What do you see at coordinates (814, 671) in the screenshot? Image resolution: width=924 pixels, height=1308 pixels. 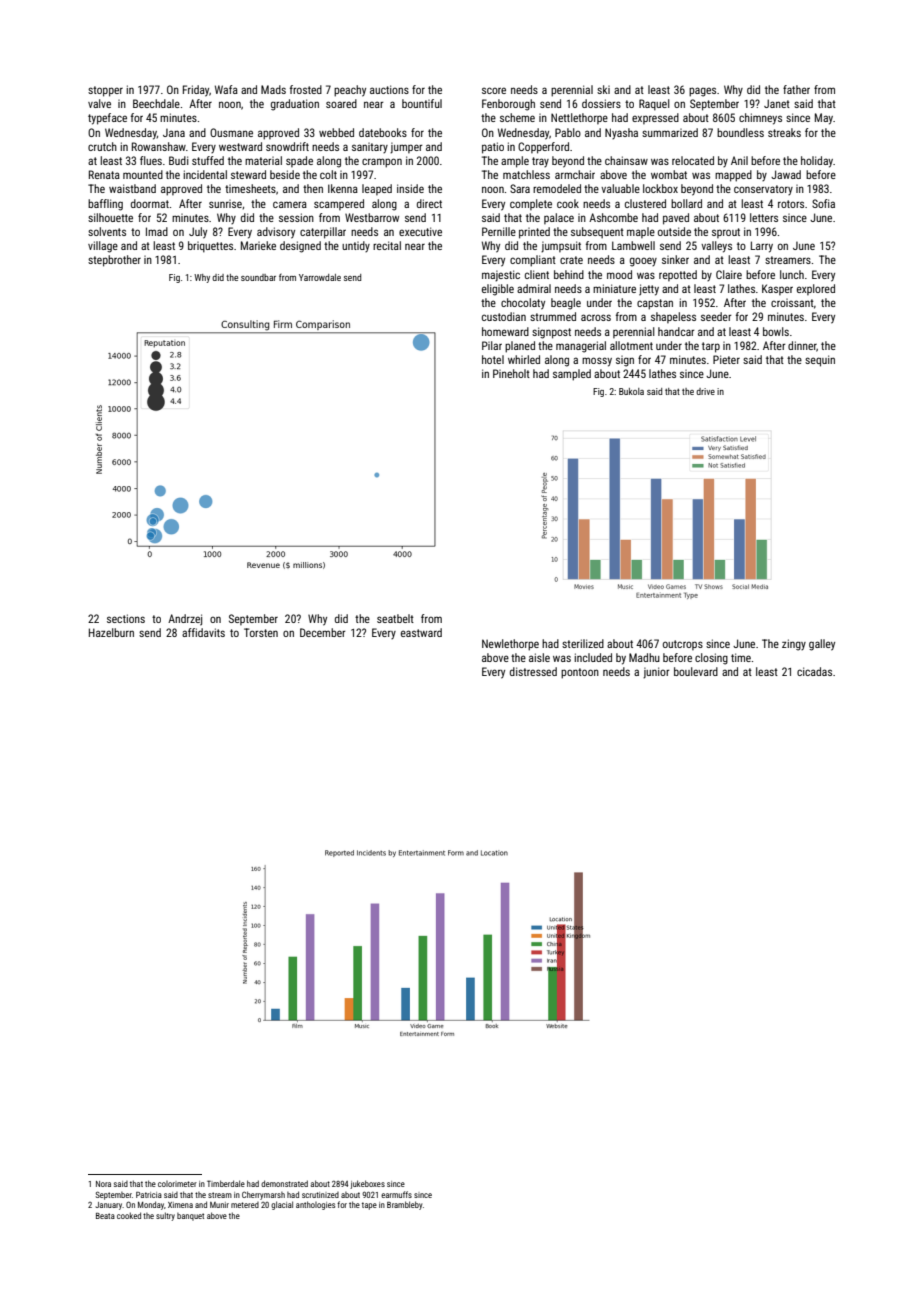 I see `cicadas` at bounding box center [814, 671].
